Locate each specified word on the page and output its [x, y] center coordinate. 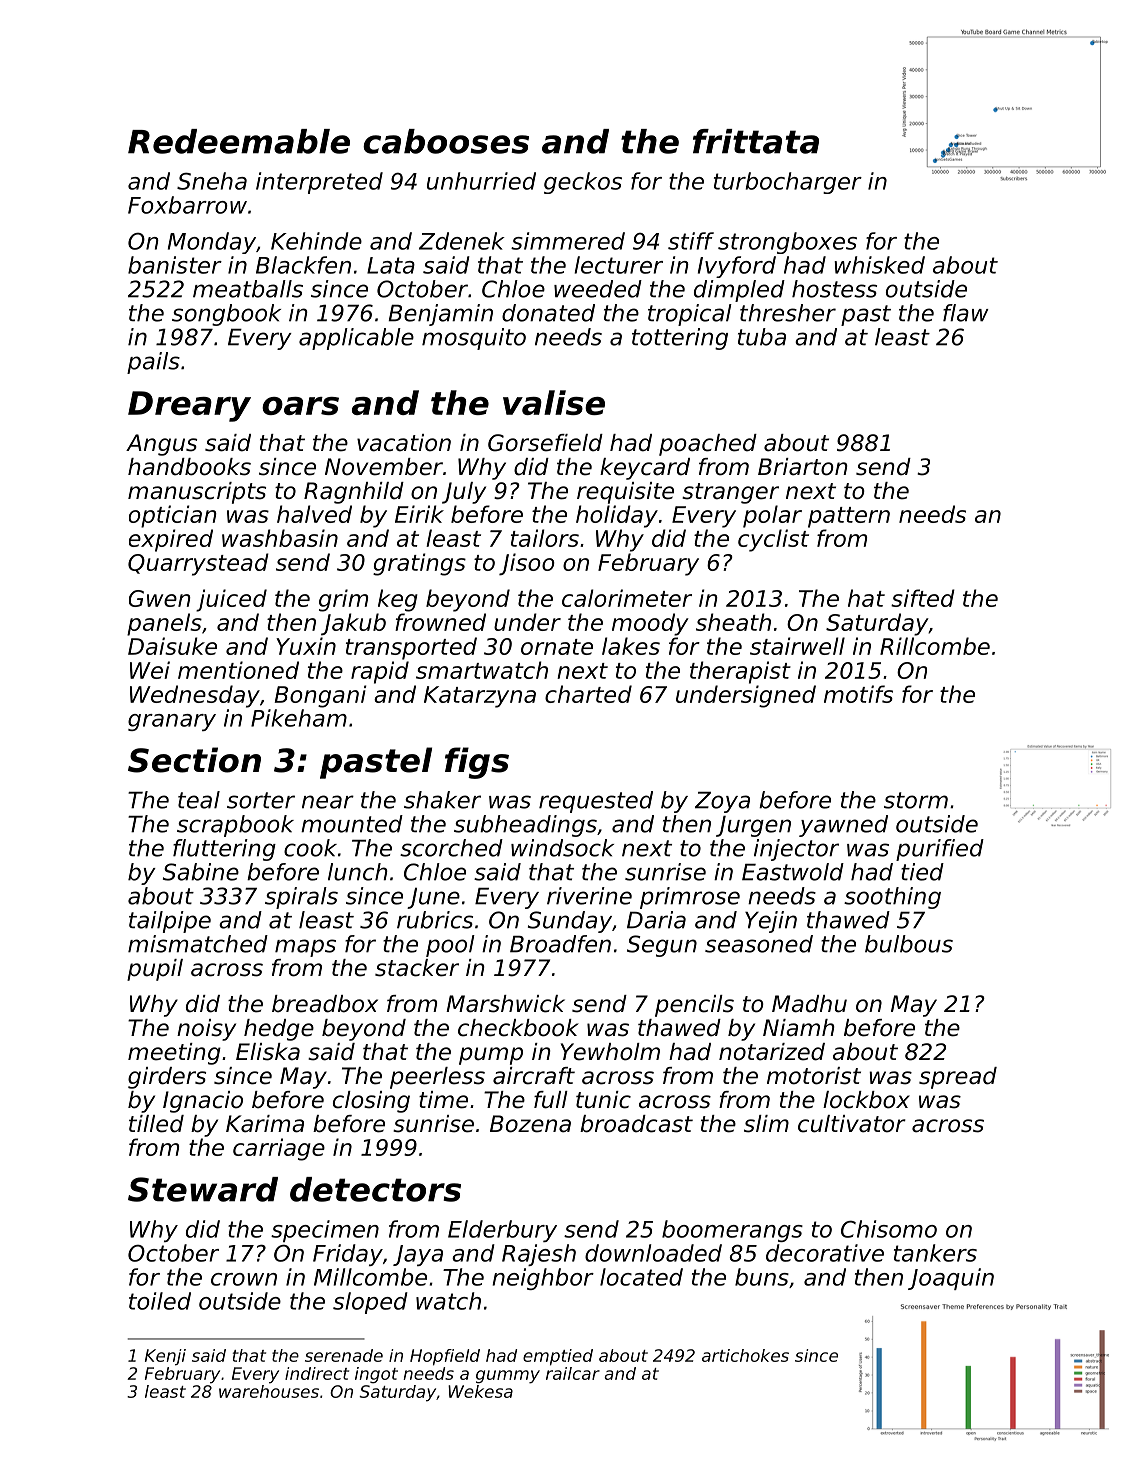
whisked [879, 265]
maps [305, 948]
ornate [557, 647]
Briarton [803, 467]
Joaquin [951, 1279]
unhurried [481, 181]
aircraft [534, 1076]
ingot [376, 1375]
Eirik [419, 514]
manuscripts [197, 493]
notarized [772, 1052]
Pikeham [299, 718]
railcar [573, 1373]
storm [916, 800]
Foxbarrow [187, 205]
